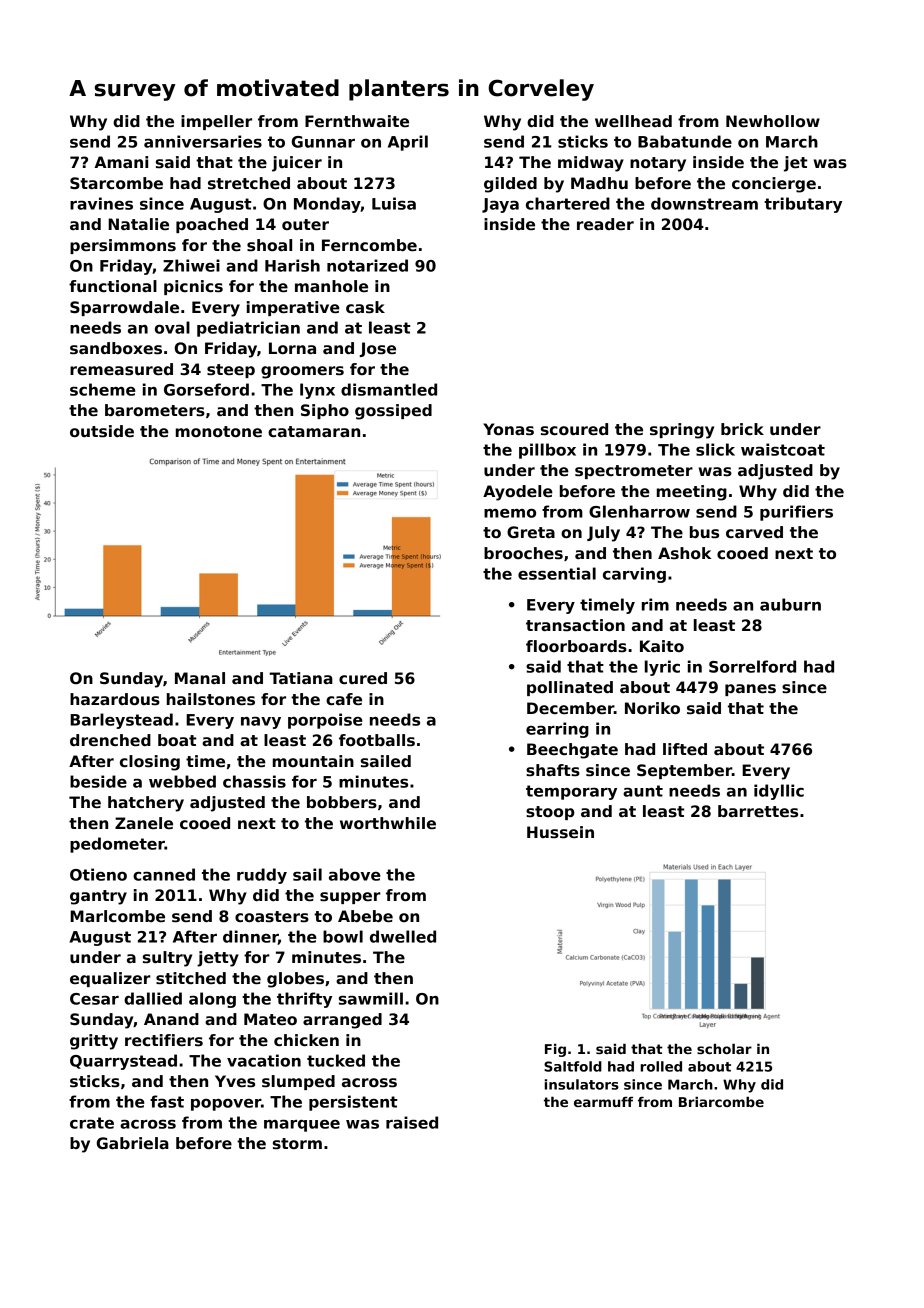 The height and width of the screenshot is (1308, 924). I want to click on storm, so click(297, 1144).
